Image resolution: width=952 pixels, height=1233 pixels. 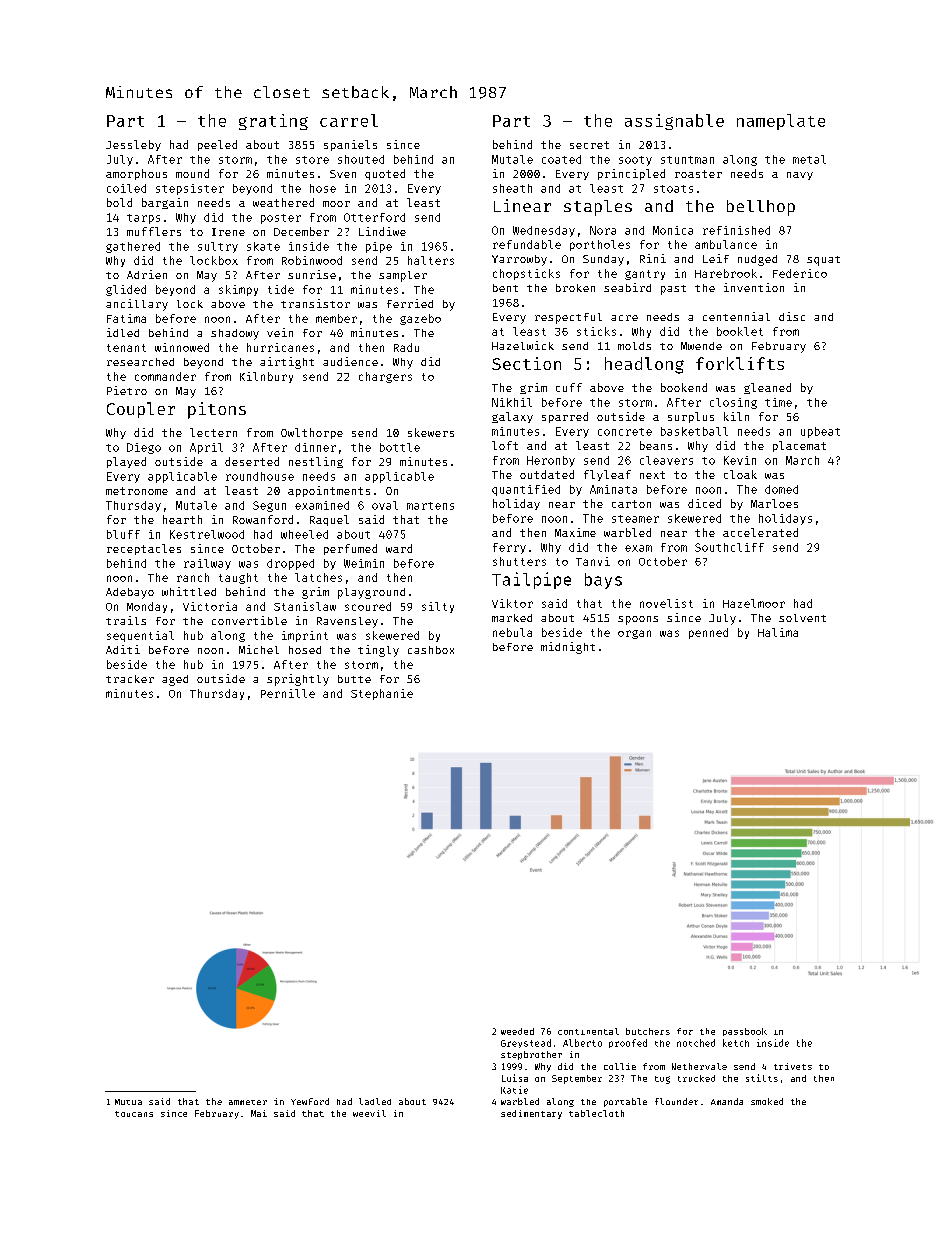 What do you see at coordinates (793, 1066) in the screenshot?
I see `trivets` at bounding box center [793, 1066].
